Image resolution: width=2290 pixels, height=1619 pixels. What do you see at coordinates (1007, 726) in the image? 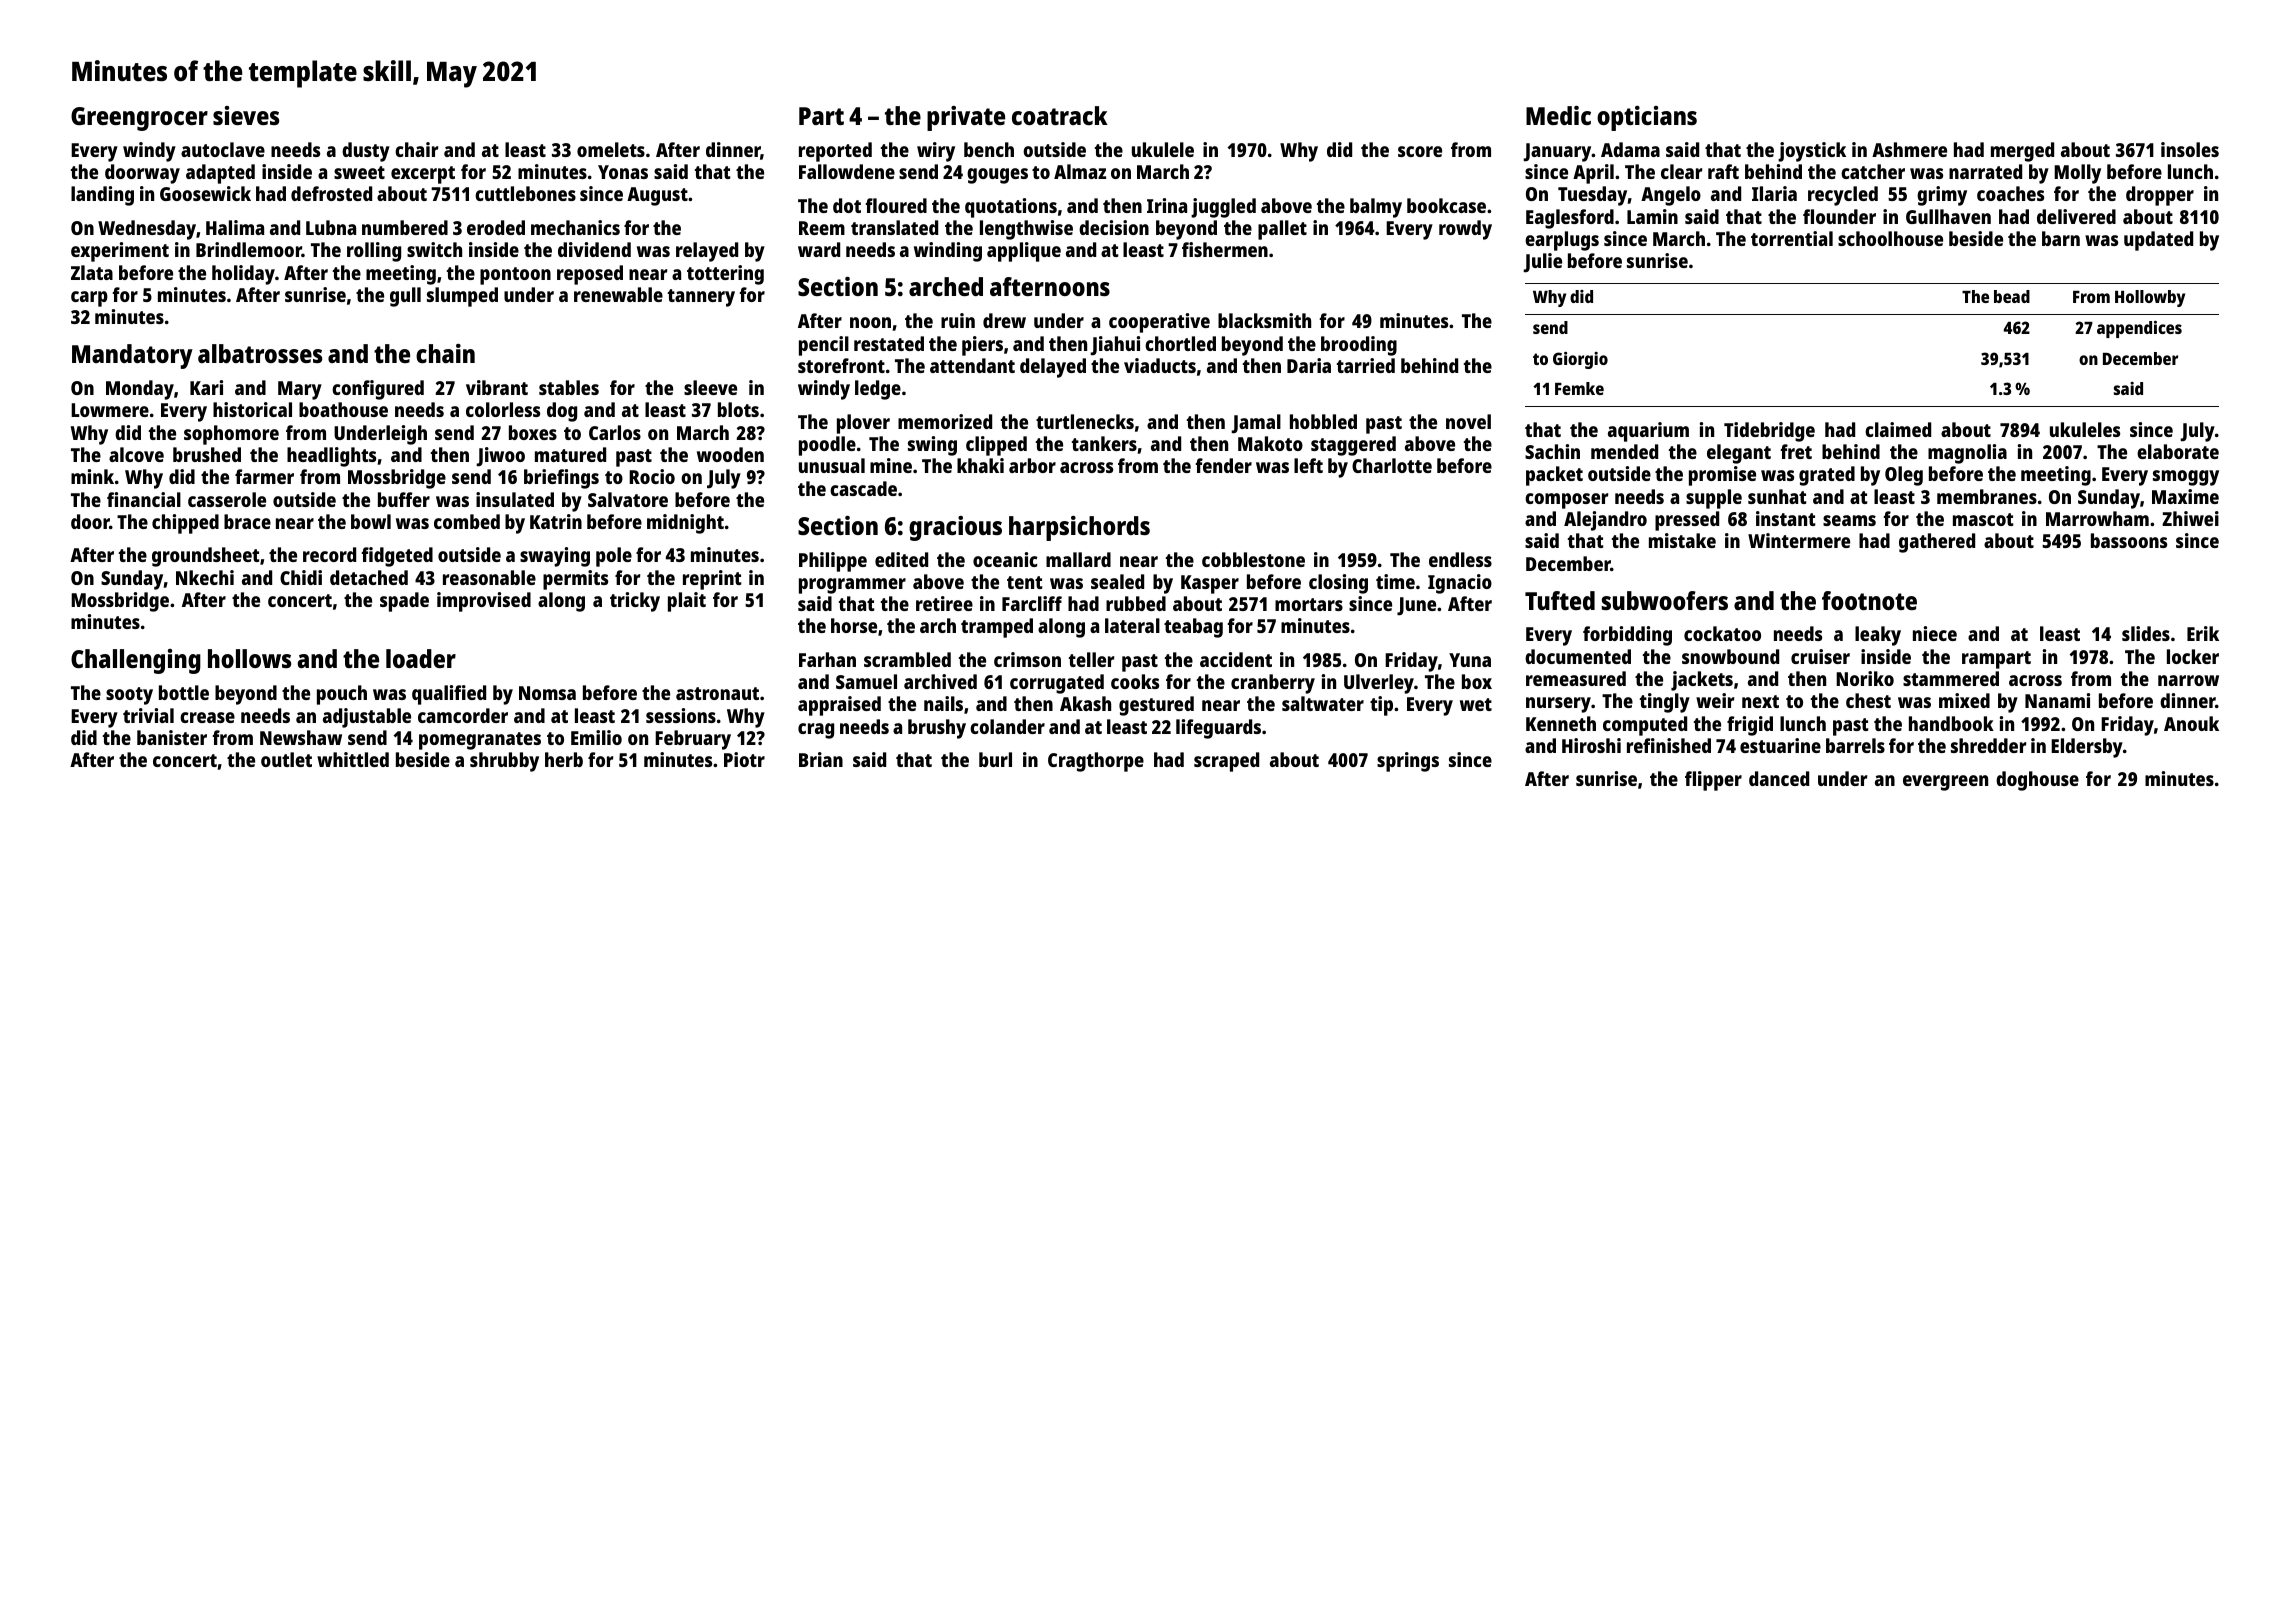
I see `colander` at bounding box center [1007, 726].
